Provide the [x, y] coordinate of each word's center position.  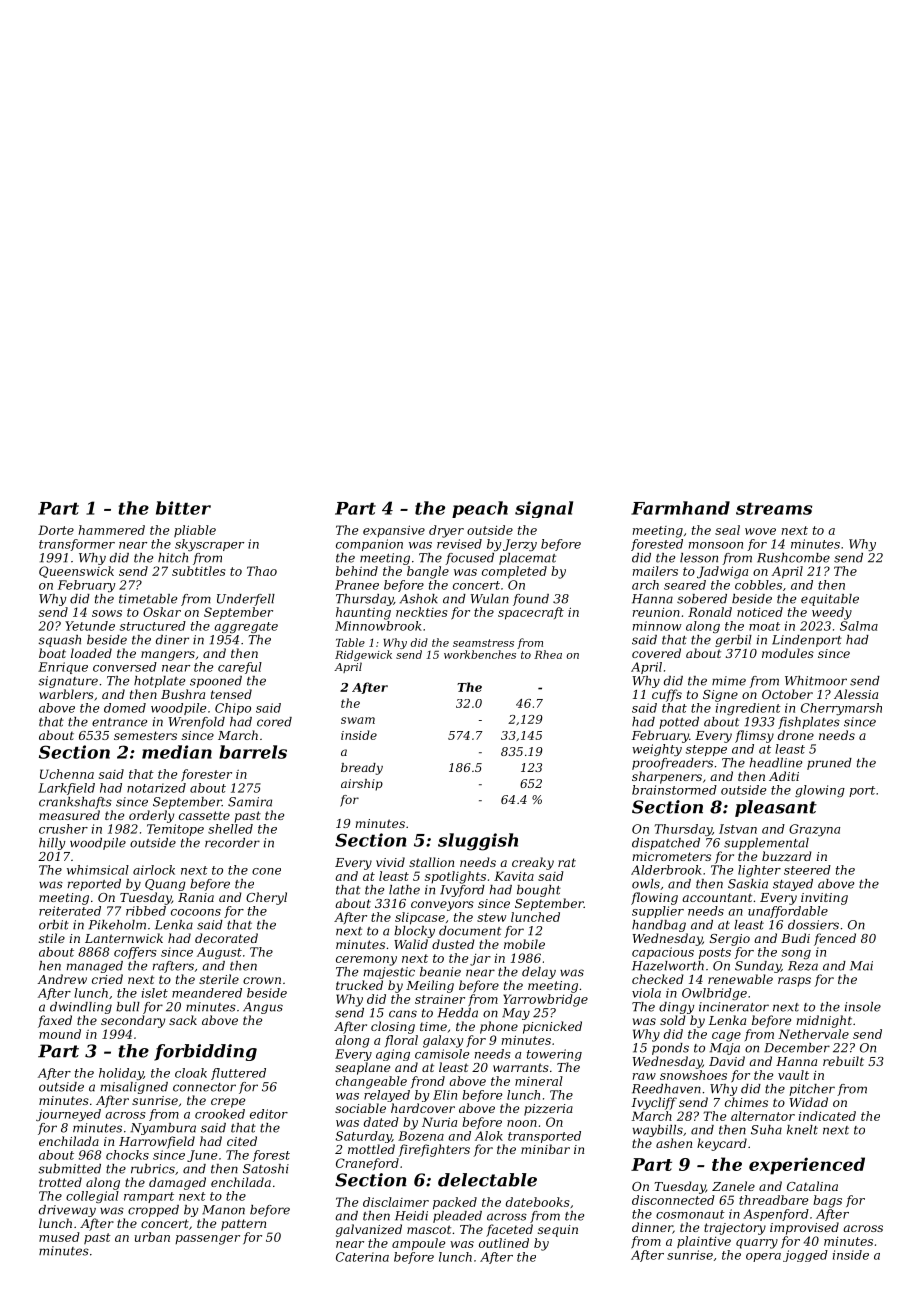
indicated [827, 1116]
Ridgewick [363, 655]
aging [393, 1055]
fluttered [238, 1074]
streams [774, 508]
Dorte [56, 530]
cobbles [758, 585]
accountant [717, 897]
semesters [145, 735]
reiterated [70, 911]
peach [480, 509]
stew [491, 917]
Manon [223, 1210]
